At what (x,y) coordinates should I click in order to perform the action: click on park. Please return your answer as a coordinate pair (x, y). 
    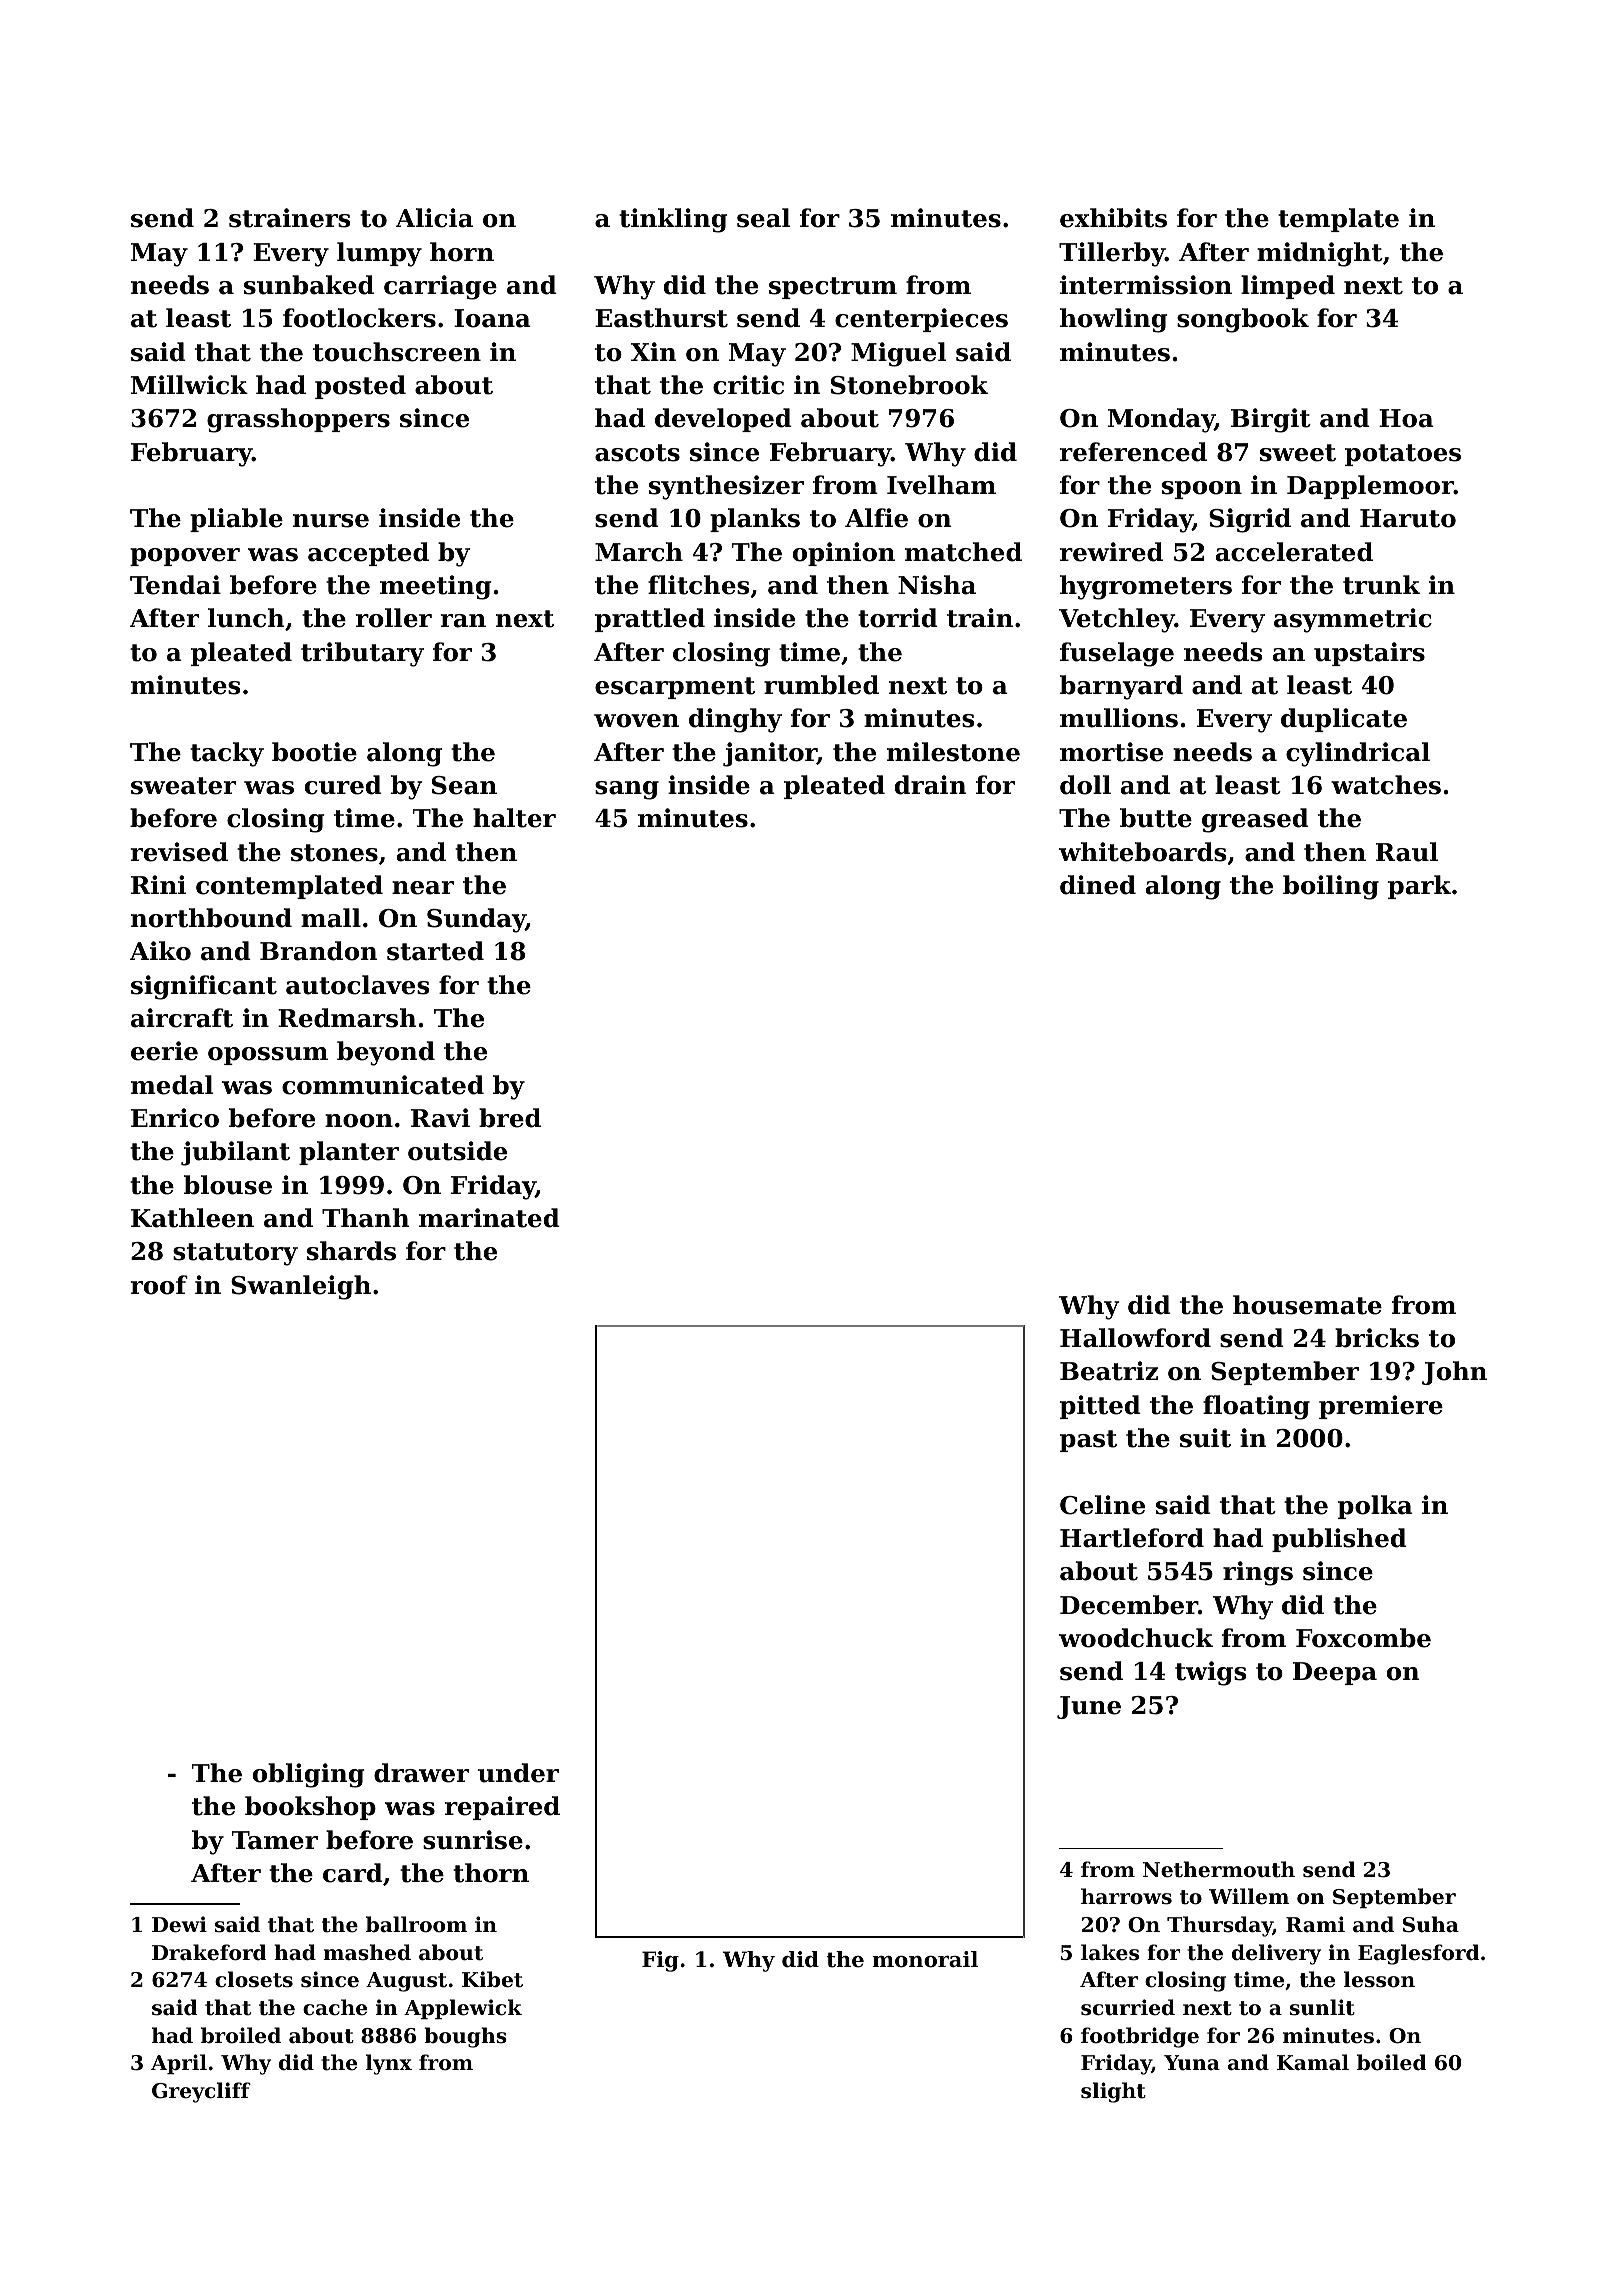
    Looking at the image, I should click on (1419, 887).
